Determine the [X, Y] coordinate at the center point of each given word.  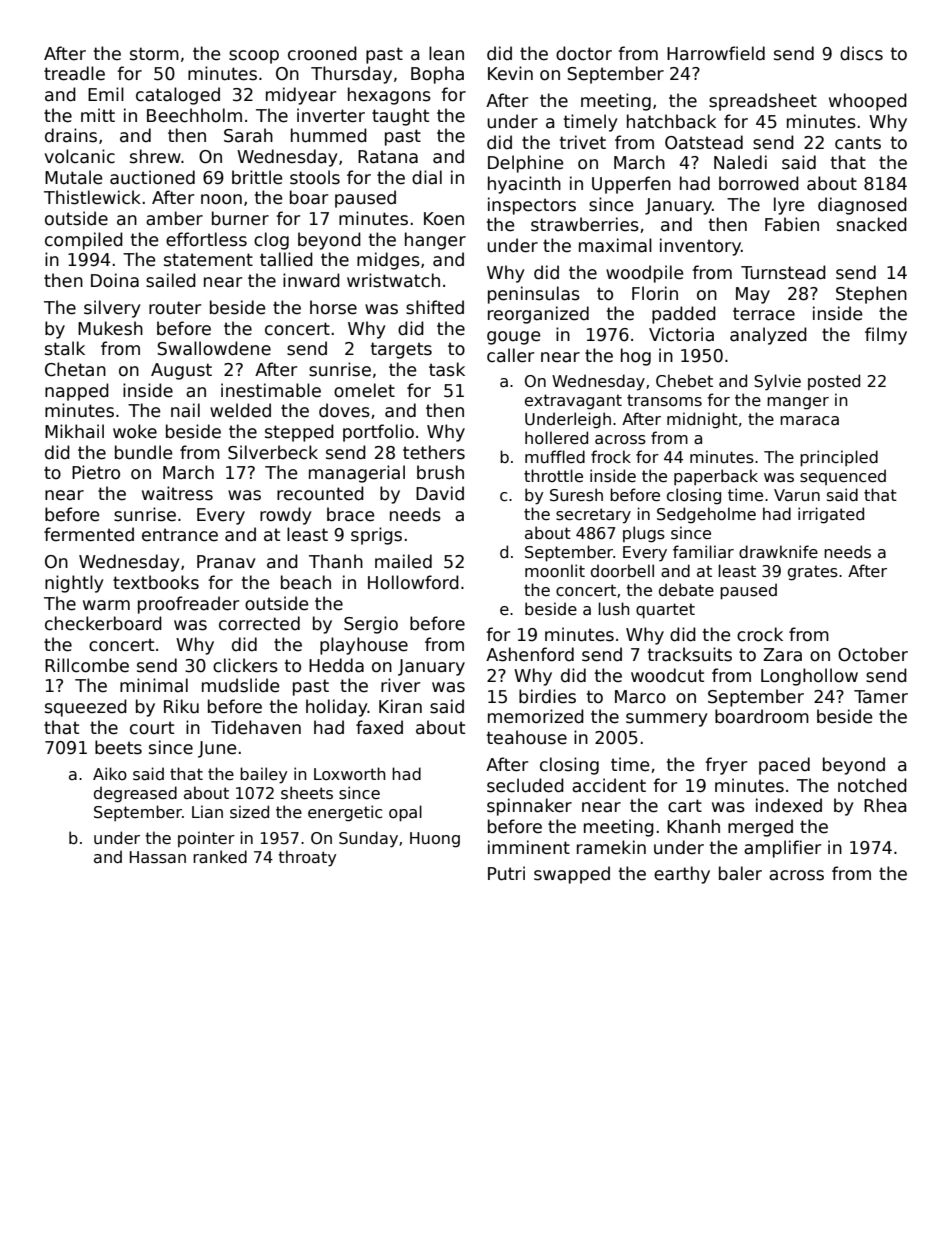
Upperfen [631, 185]
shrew [155, 156]
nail [185, 410]
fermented [89, 534]
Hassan [158, 857]
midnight [702, 420]
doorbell [622, 570]
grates [813, 573]
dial [427, 177]
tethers [434, 452]
